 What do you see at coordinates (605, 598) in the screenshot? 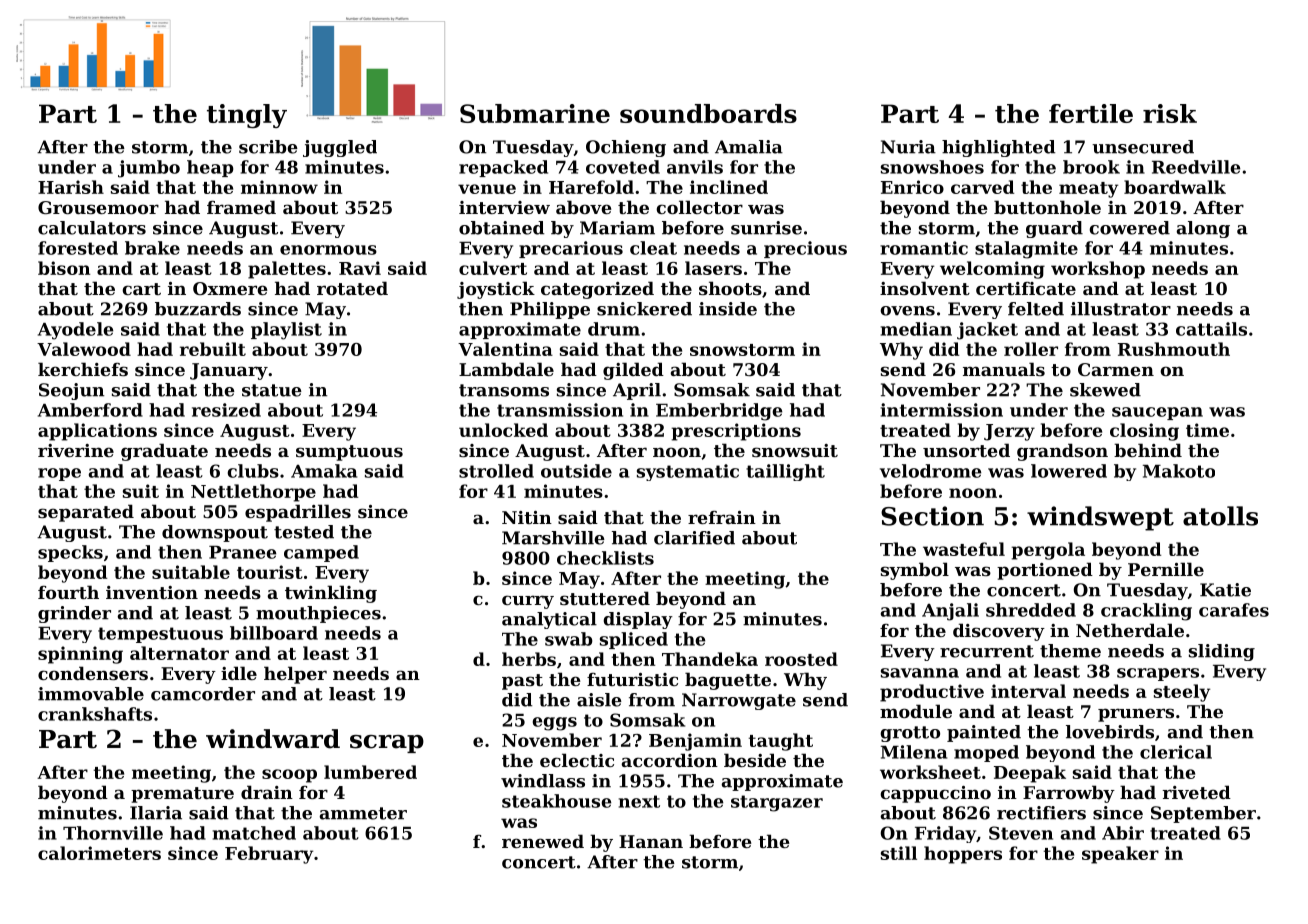
I see `stuttered` at bounding box center [605, 598].
